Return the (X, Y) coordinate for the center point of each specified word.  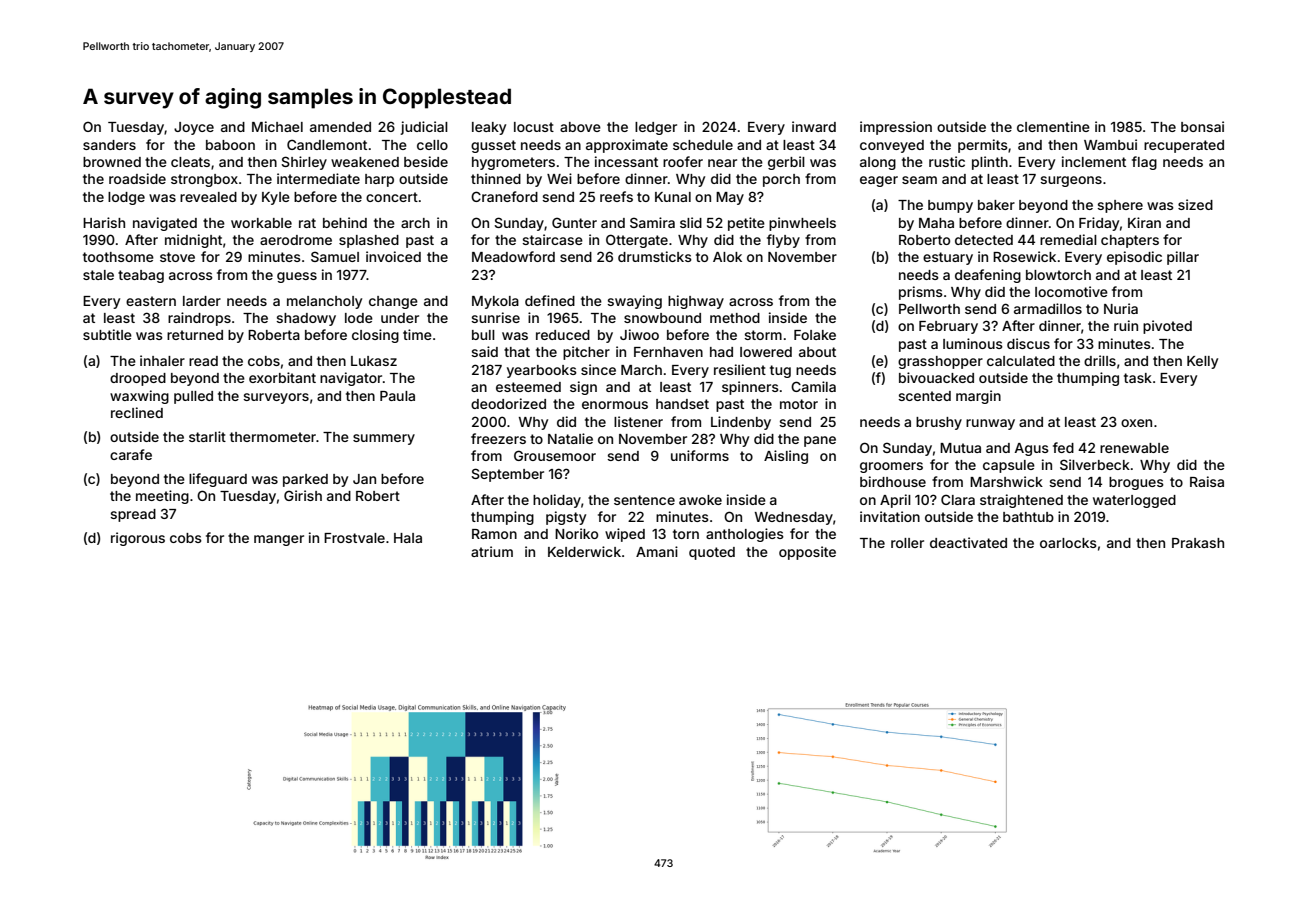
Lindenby (741, 423)
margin (978, 397)
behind (345, 222)
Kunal (673, 197)
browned (112, 162)
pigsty (566, 518)
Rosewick (1024, 256)
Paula (397, 396)
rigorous (138, 539)
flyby (783, 241)
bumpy (950, 206)
